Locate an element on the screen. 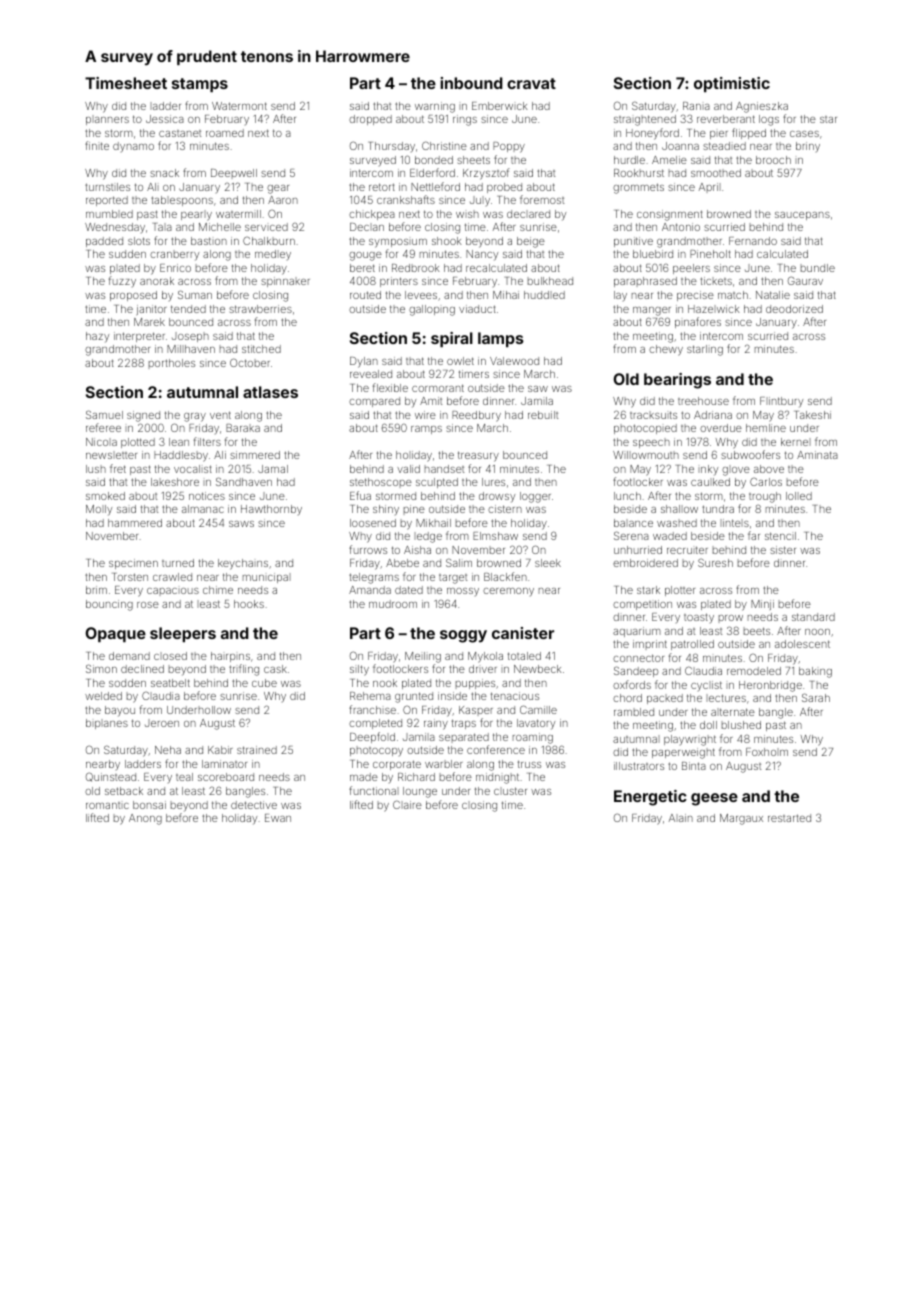 Image resolution: width=924 pixels, height=1308 pixels. brooch is located at coordinates (773, 160).
